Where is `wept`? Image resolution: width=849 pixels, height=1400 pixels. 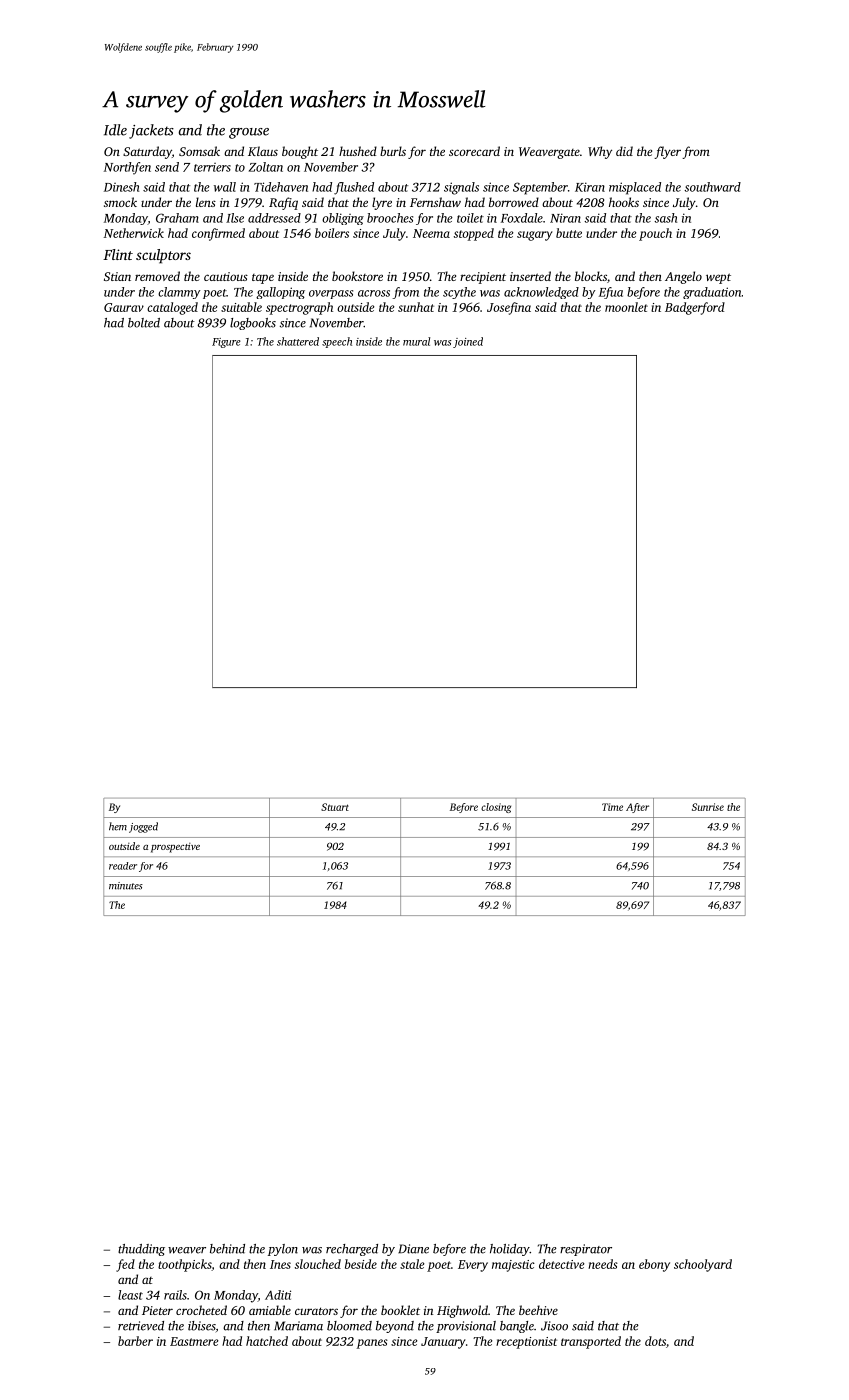
wept is located at coordinates (718, 278).
